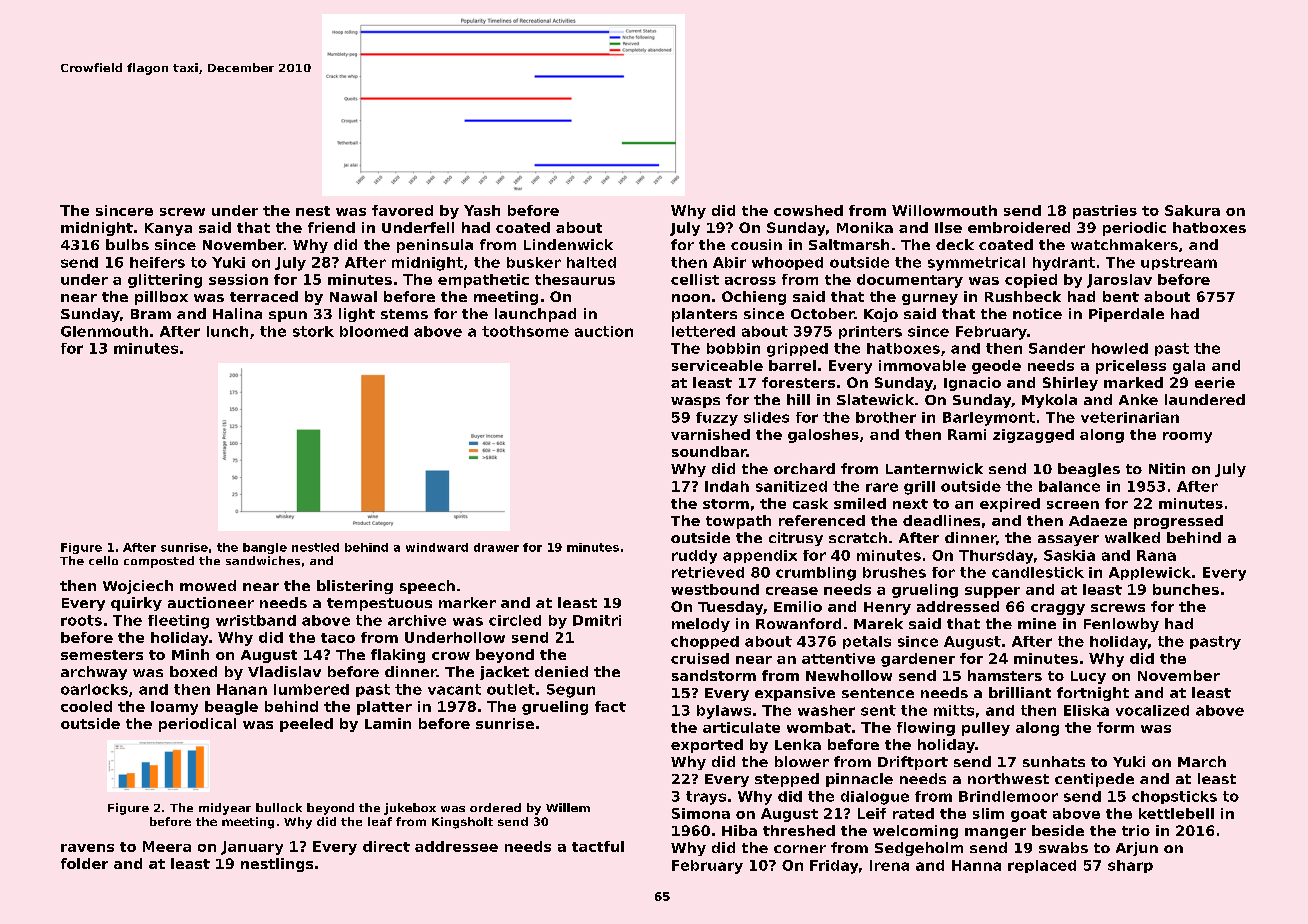 Image resolution: width=1308 pixels, height=924 pixels. I want to click on veterinarian, so click(1130, 417).
